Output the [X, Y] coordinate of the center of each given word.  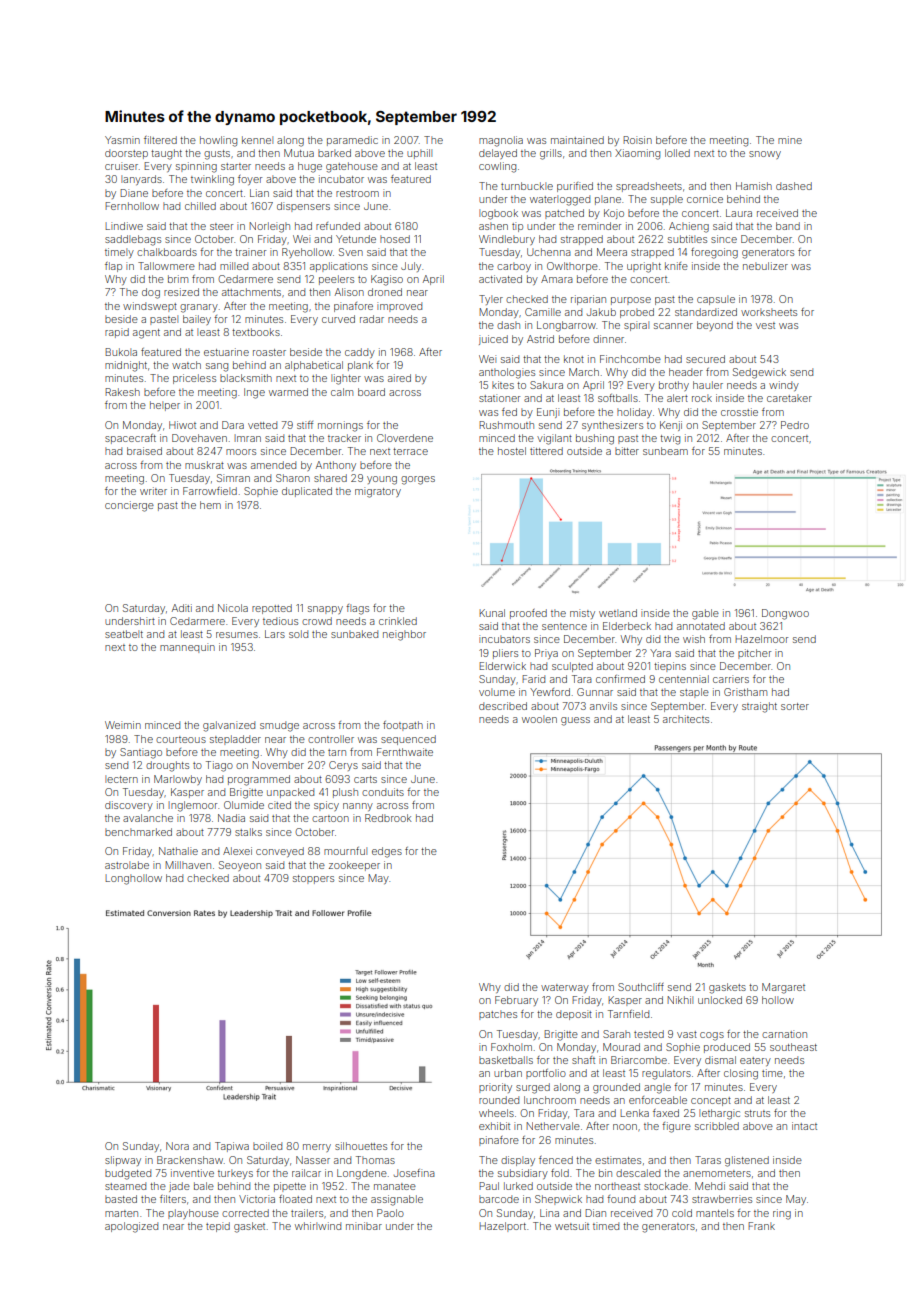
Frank [761, 1226]
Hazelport [502, 1227]
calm [342, 392]
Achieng [689, 227]
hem [210, 505]
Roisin [637, 140]
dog [151, 293]
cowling [497, 167]
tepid [218, 1227]
